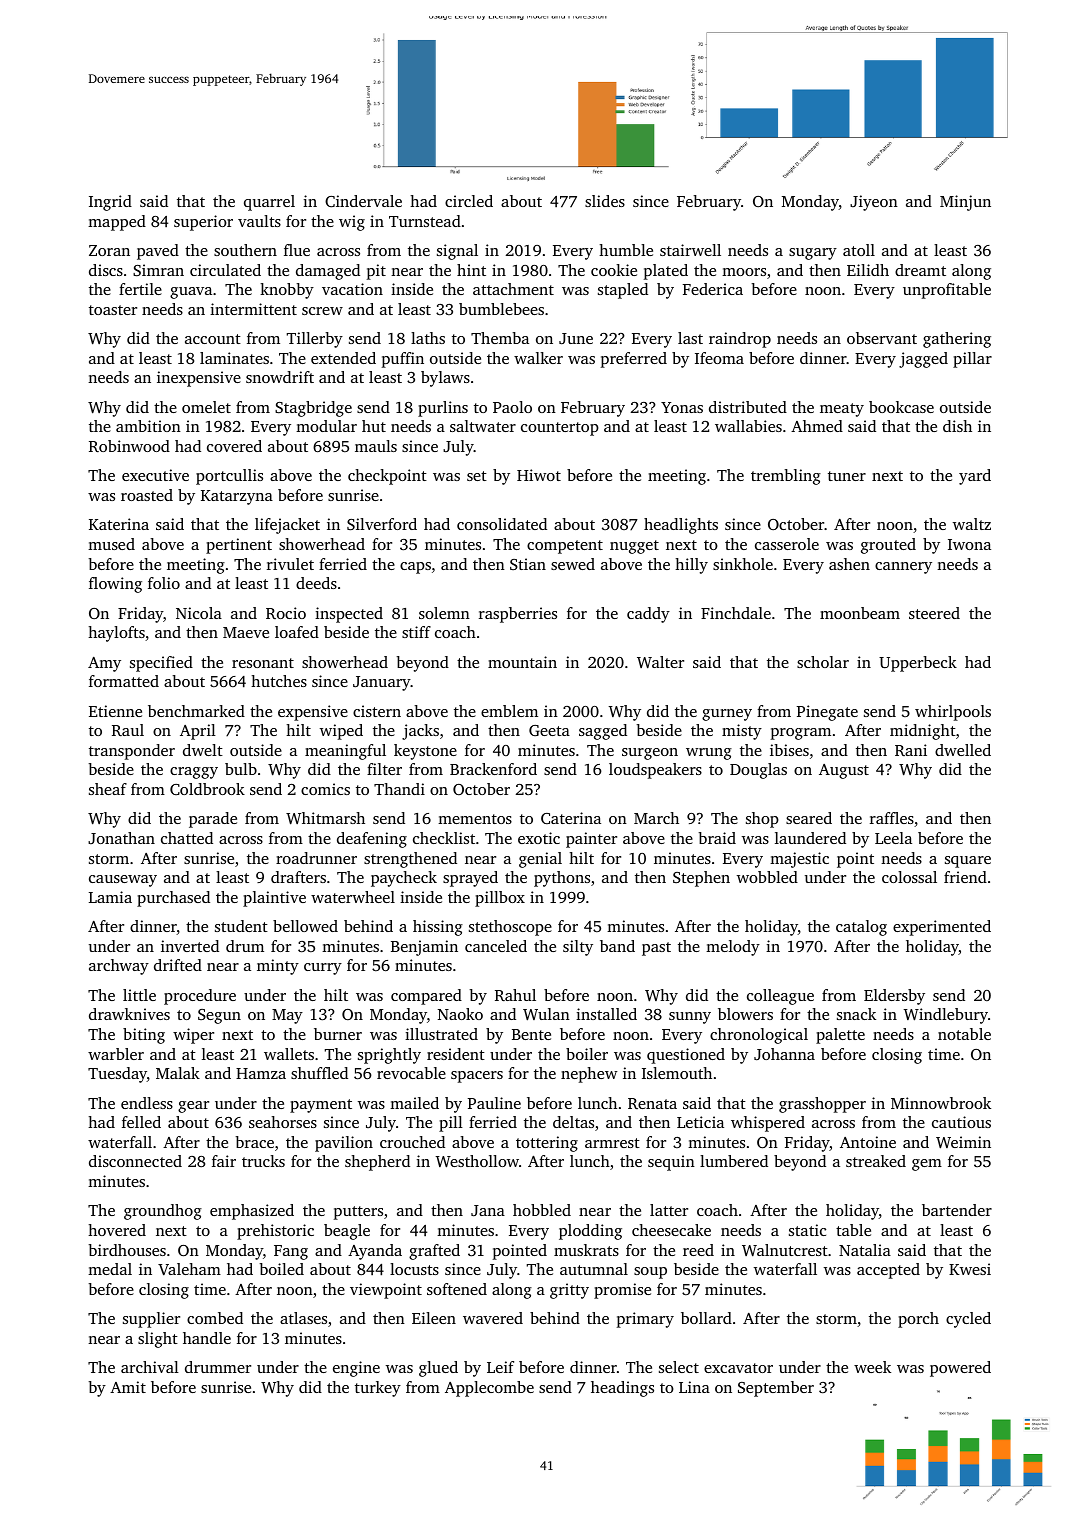 The image size is (1080, 1528). What do you see at coordinates (745, 1014) in the screenshot?
I see `blowers` at bounding box center [745, 1014].
